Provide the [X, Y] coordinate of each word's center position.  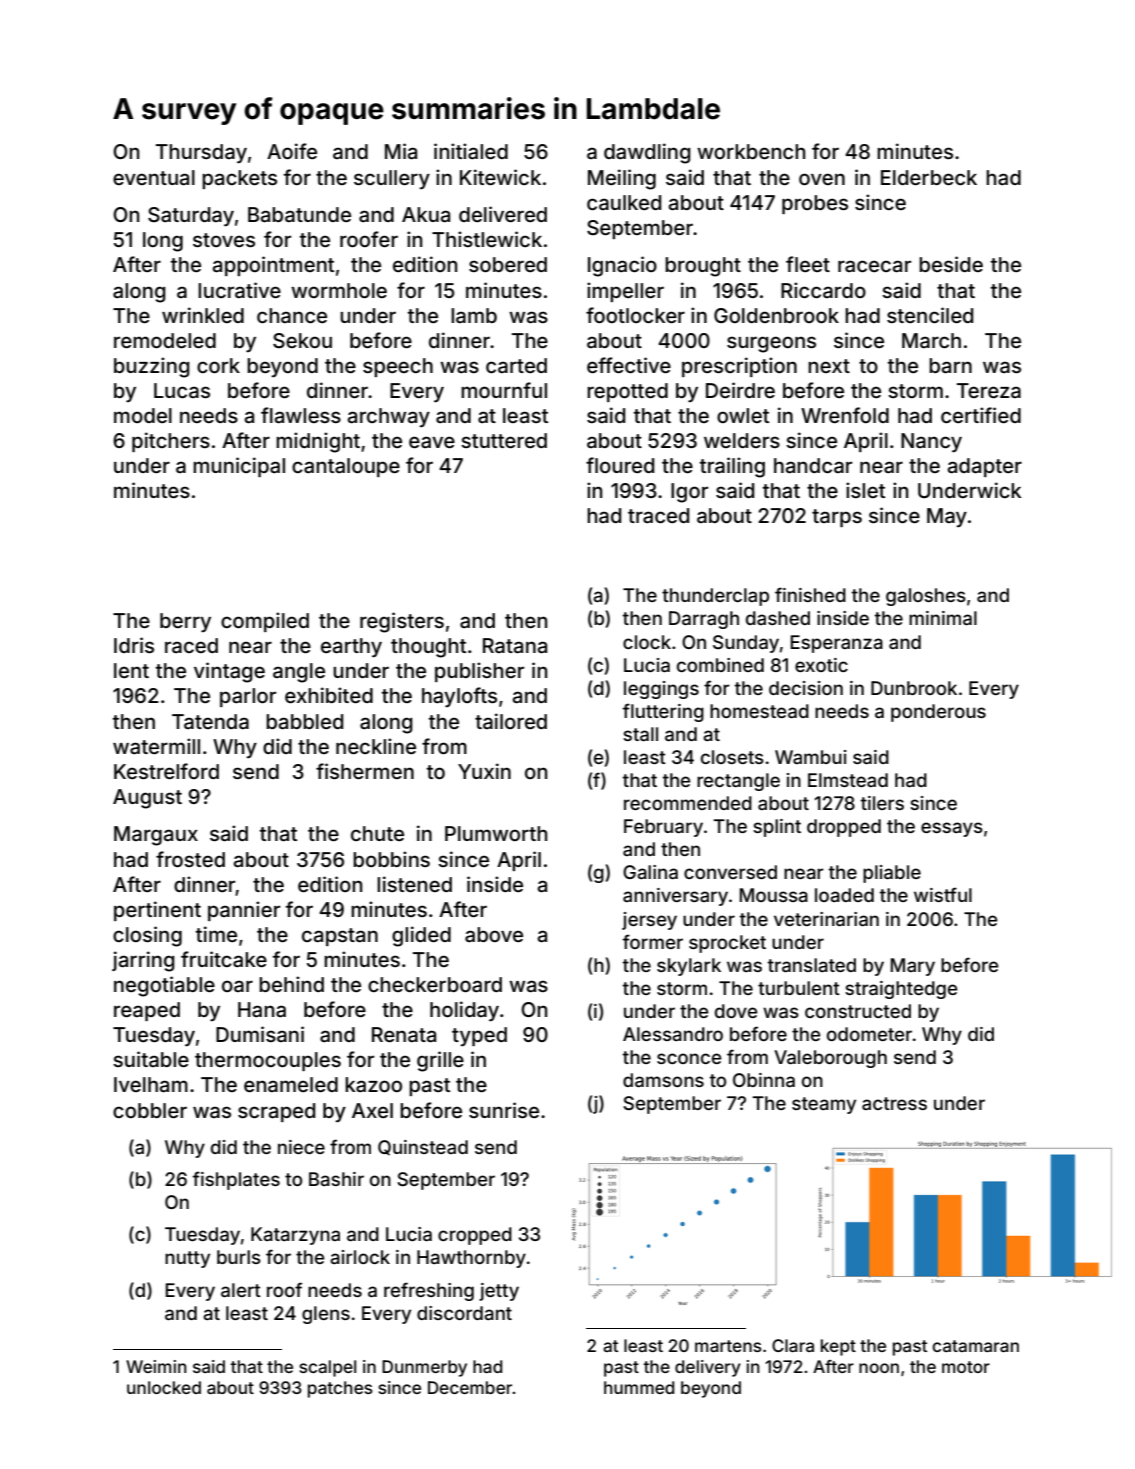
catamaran [975, 1346]
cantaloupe [346, 467]
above [494, 934]
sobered [508, 264]
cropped [475, 1236]
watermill [156, 746]
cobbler [150, 1110]
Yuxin [484, 771]
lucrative [239, 290]
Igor [689, 493]
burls [239, 1257]
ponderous [938, 713]
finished [810, 594]
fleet [808, 264]
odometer [869, 1034]
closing [147, 936]
